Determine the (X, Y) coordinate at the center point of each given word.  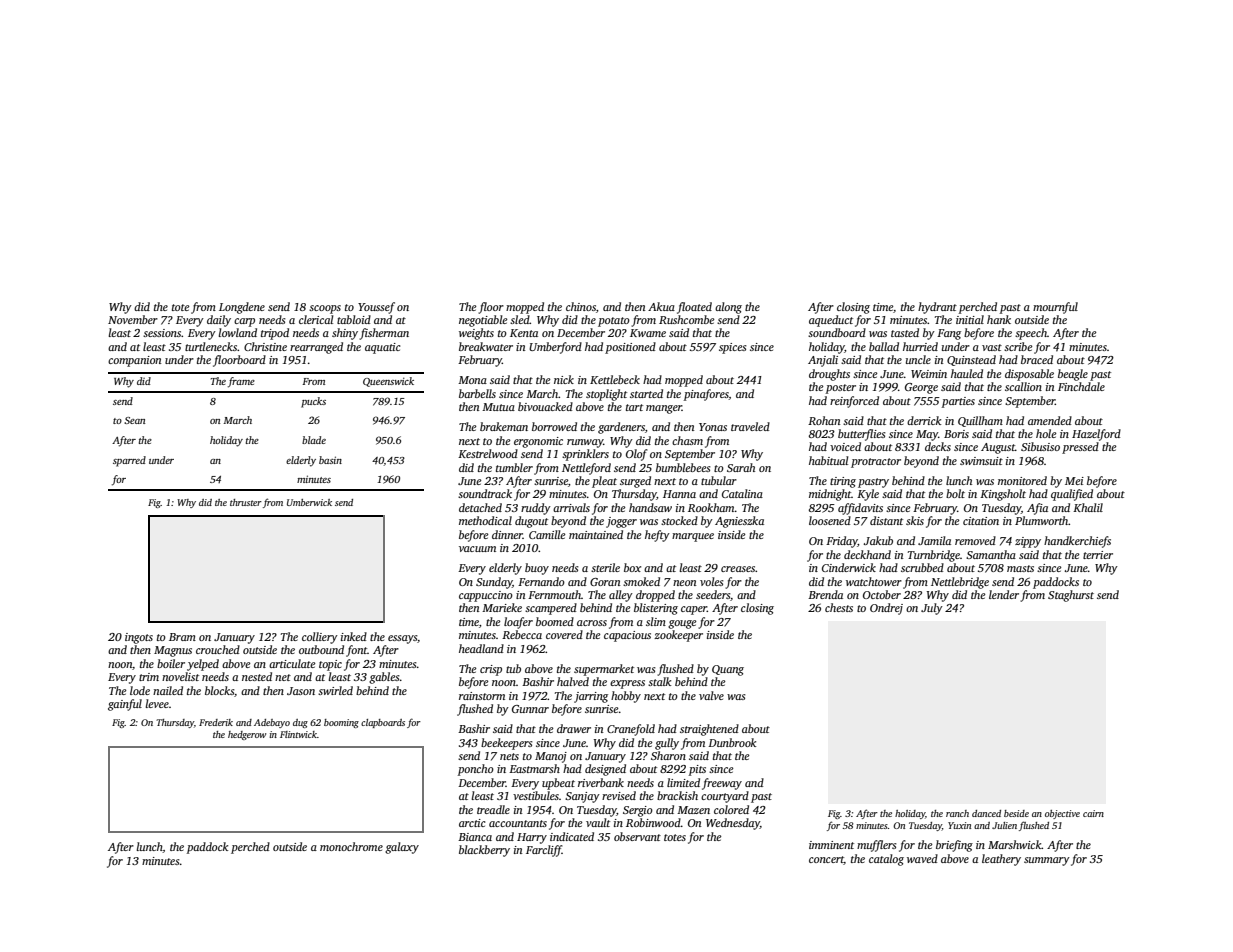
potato (614, 322)
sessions (162, 333)
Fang (949, 334)
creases (738, 569)
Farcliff (544, 851)
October (882, 594)
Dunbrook (732, 742)
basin (330, 460)
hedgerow (247, 735)
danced (986, 813)
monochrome (351, 846)
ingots (139, 638)
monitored (1022, 480)
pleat (604, 482)
